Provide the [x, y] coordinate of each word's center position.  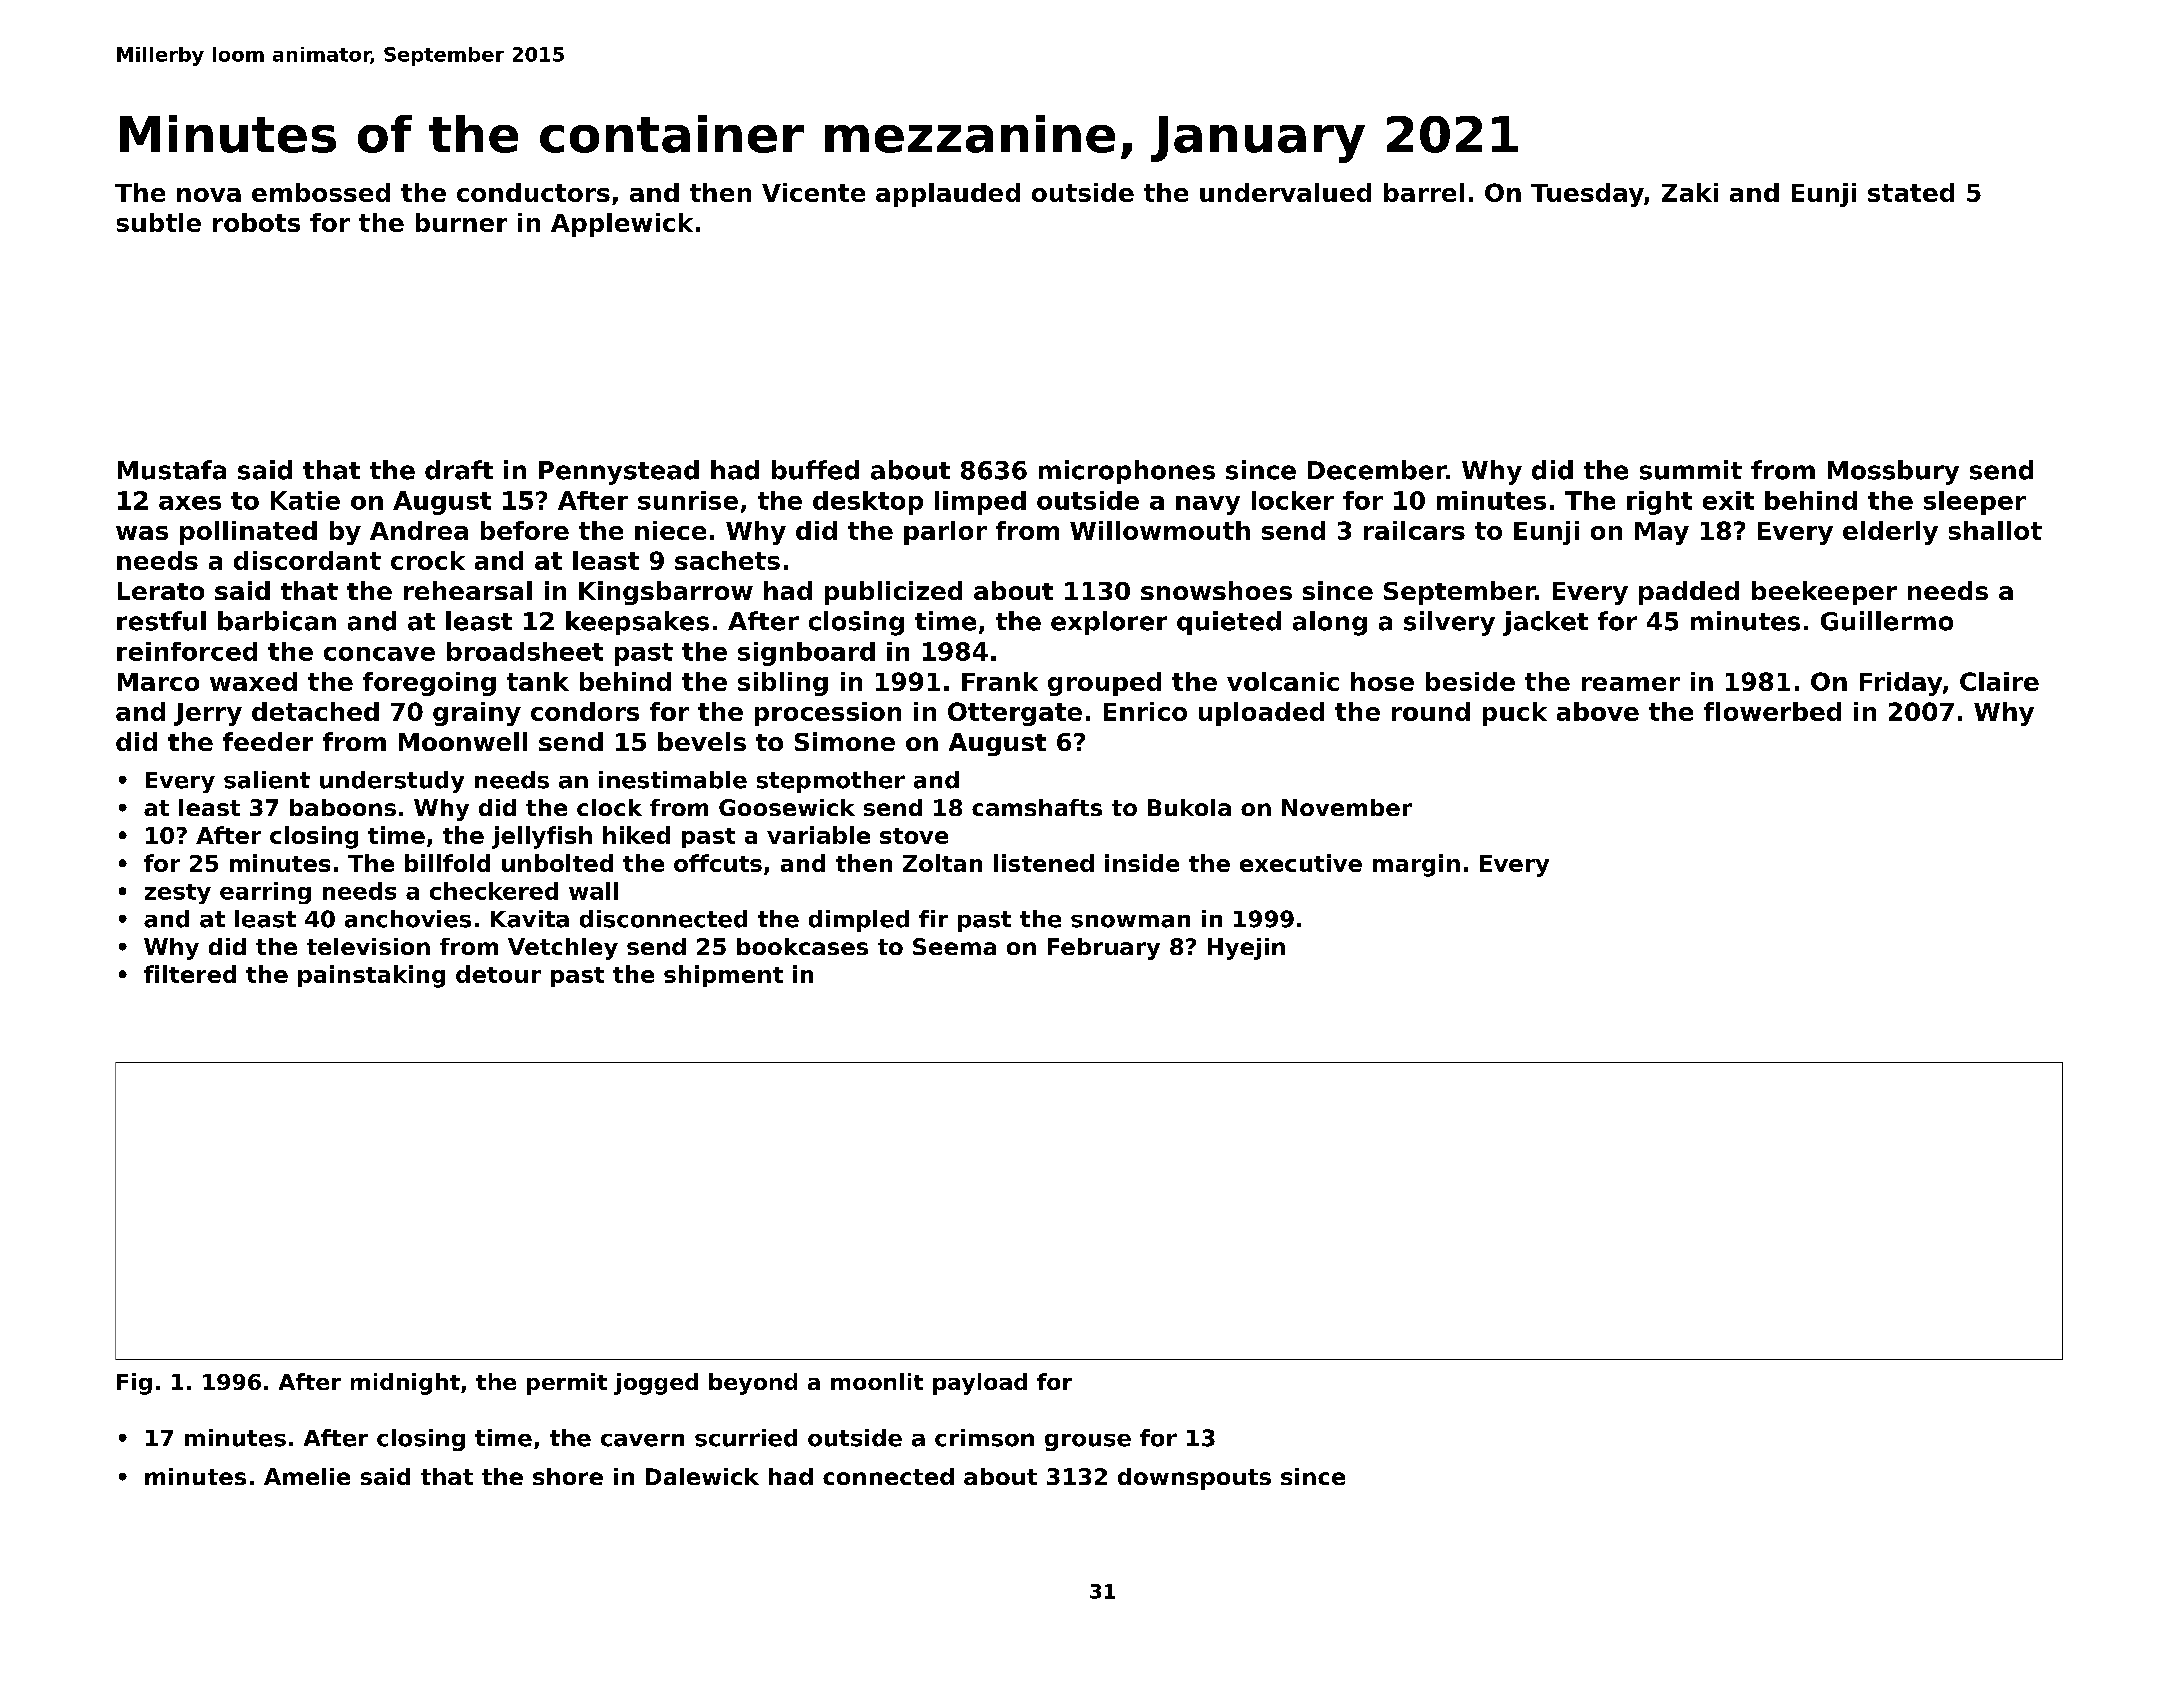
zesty [178, 894]
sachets [727, 560]
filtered [190, 974]
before [525, 530]
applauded [948, 195]
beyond [753, 1384]
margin [1416, 865]
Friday [1901, 684]
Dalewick [702, 1476]
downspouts [1194, 1479]
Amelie [307, 1476]
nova [209, 195]
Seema [954, 946]
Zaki [1690, 192]
